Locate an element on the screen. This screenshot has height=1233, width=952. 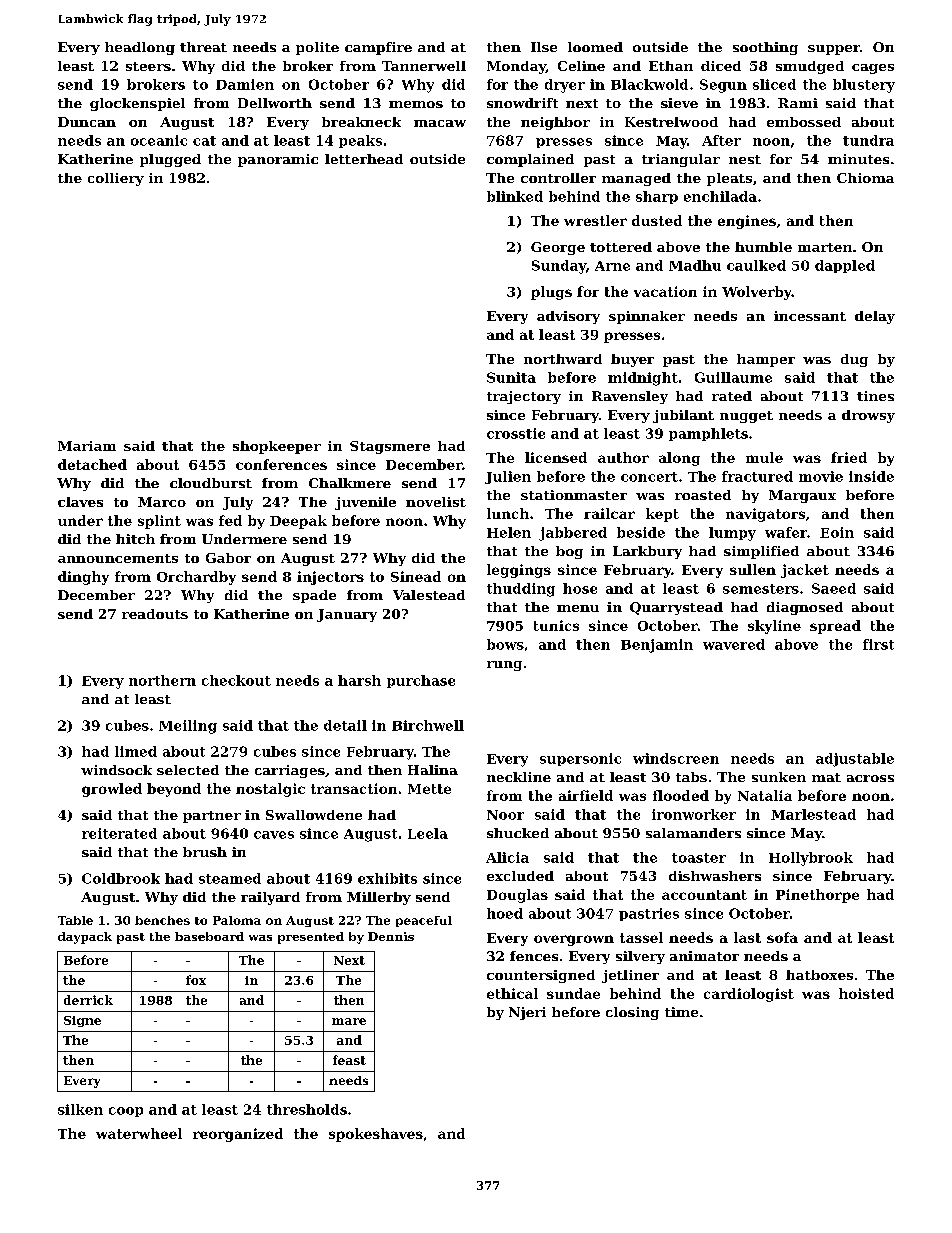
campfire is located at coordinates (378, 48).
